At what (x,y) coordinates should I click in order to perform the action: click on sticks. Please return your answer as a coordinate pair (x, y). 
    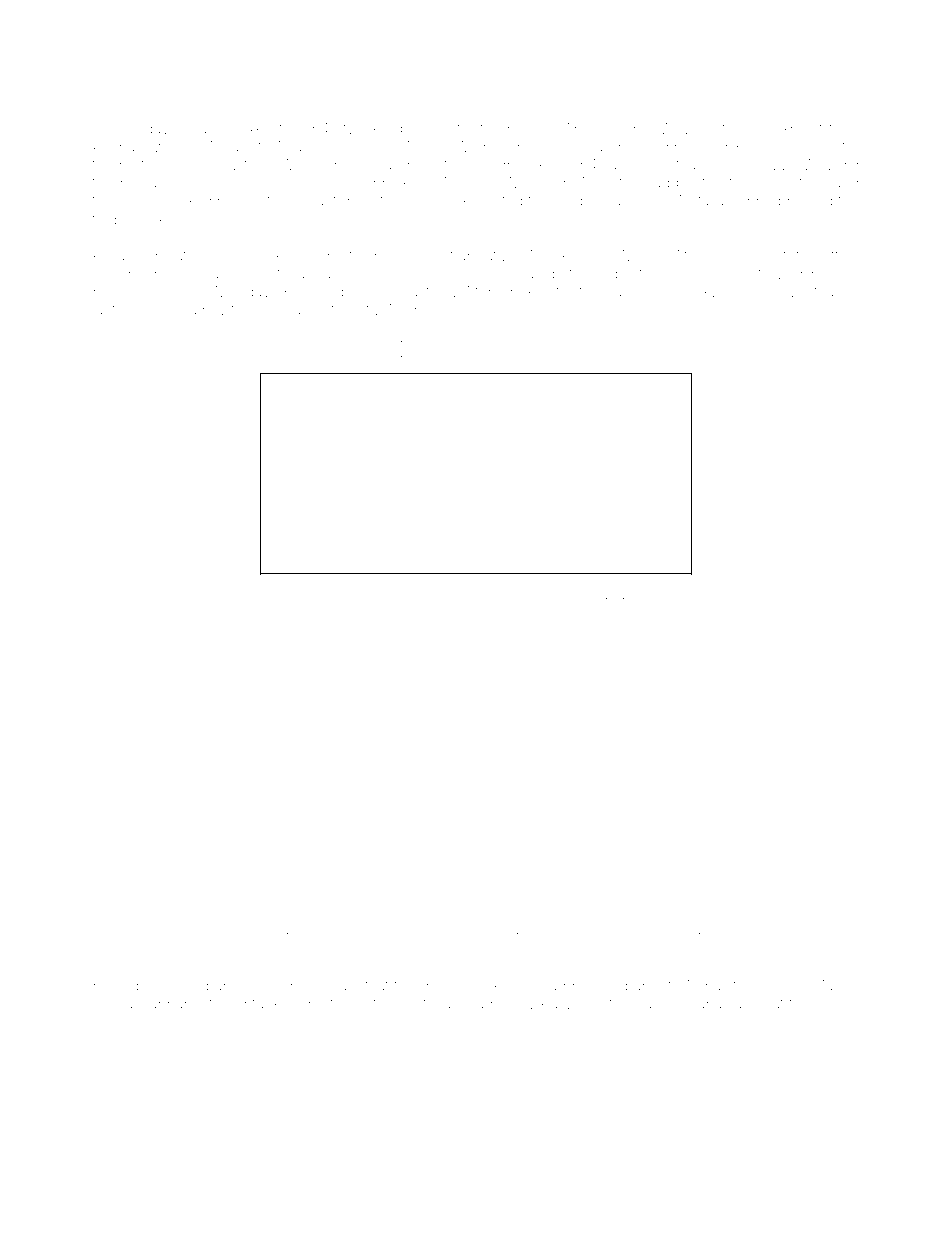
    Looking at the image, I should click on (557, 255).
